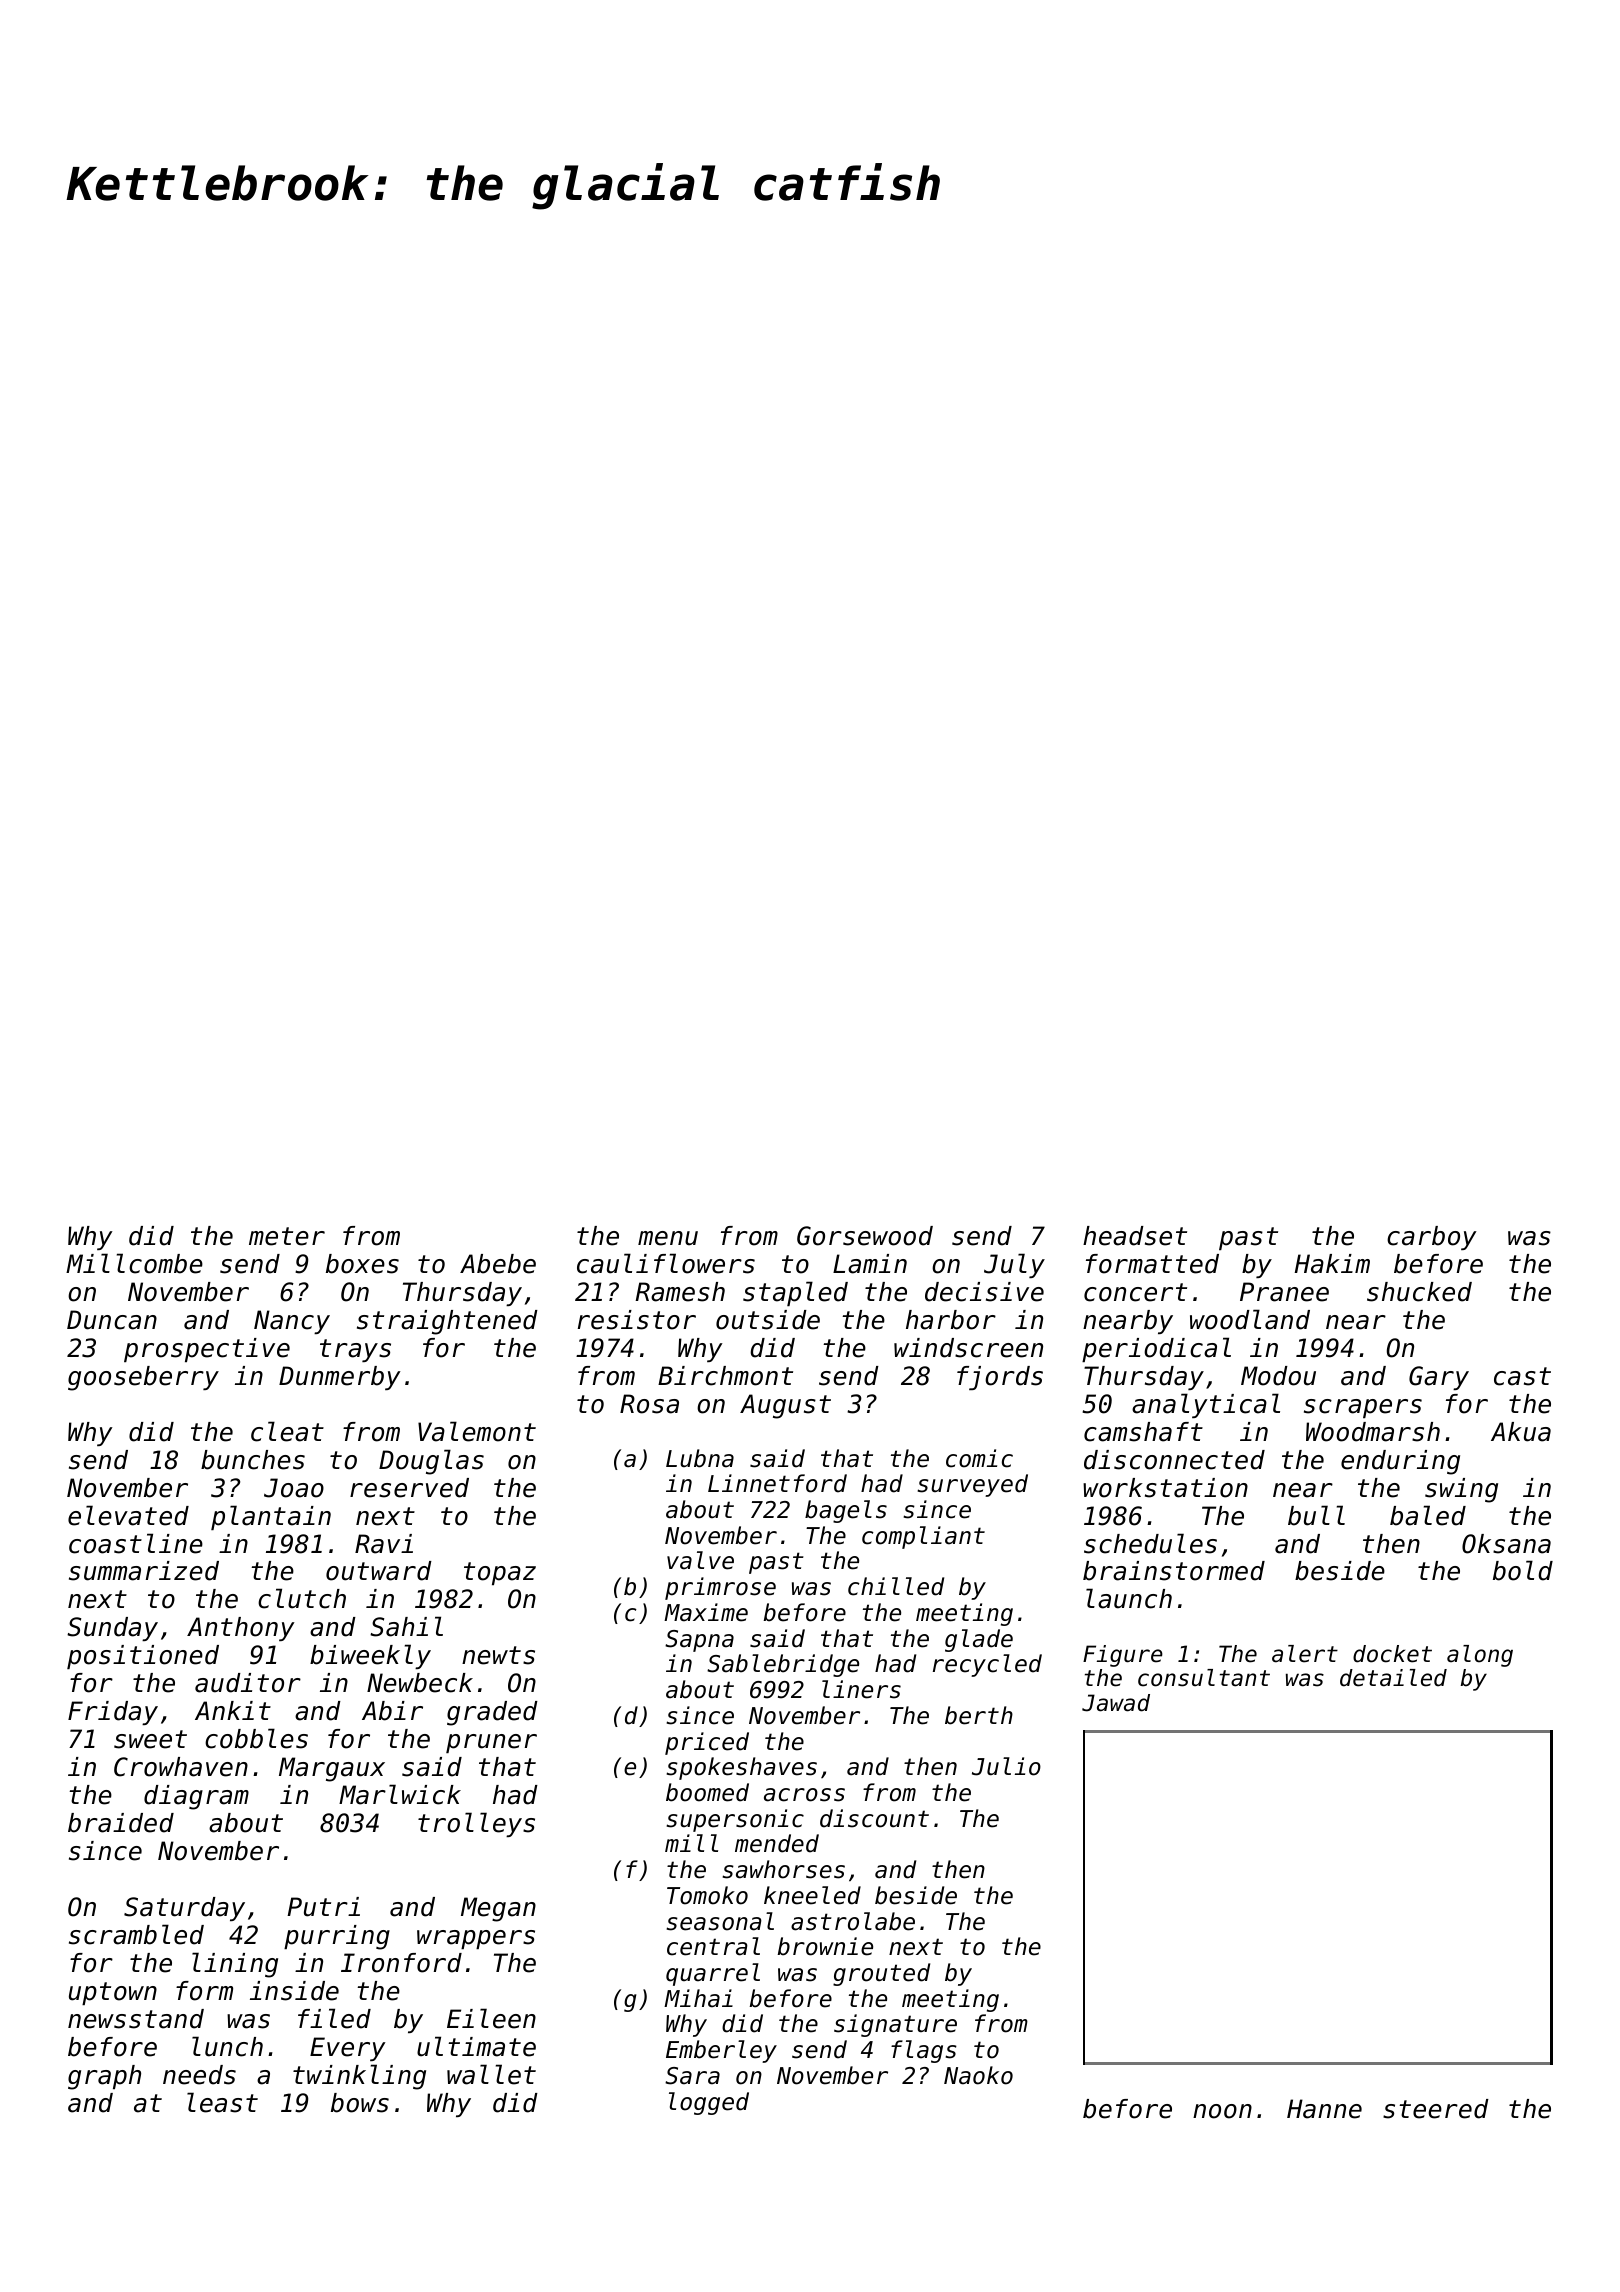 The height and width of the page is (2292, 1620). What do you see at coordinates (287, 1236) in the page?
I see `meter` at bounding box center [287, 1236].
